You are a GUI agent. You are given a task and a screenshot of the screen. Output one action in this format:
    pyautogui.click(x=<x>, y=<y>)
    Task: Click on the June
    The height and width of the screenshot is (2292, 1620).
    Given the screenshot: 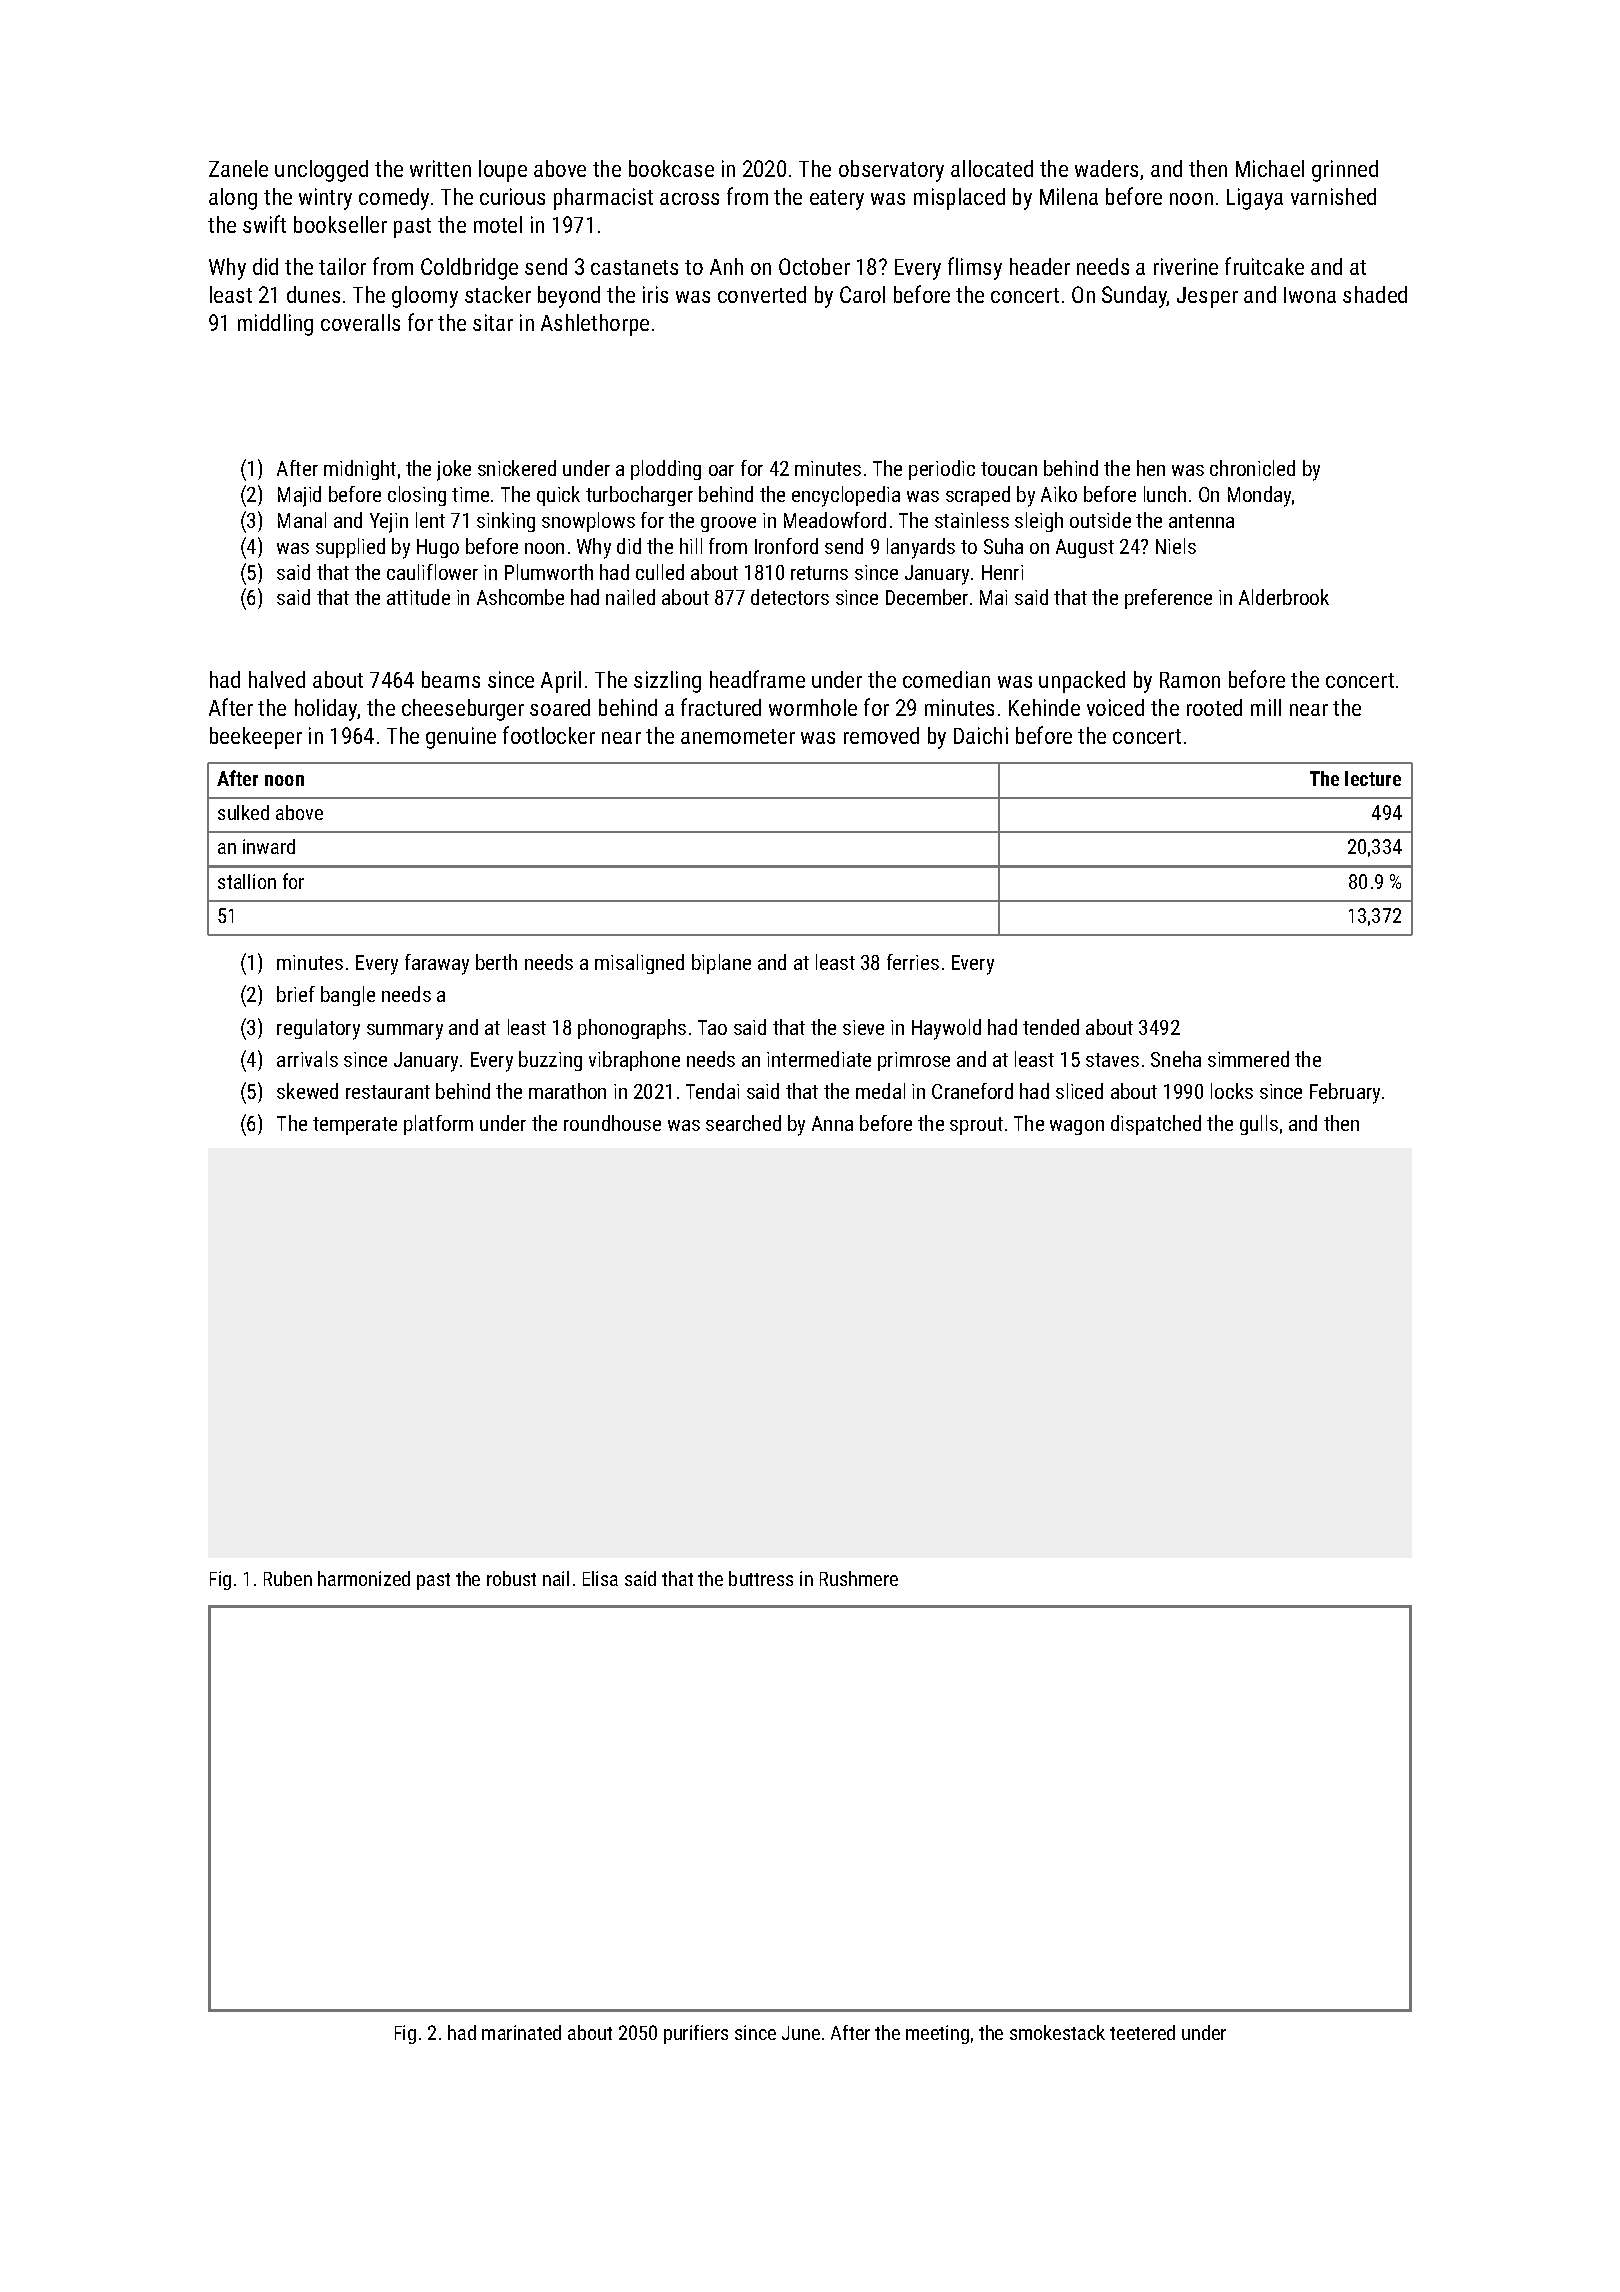 What is the action you would take?
    pyautogui.click(x=801, y=2033)
